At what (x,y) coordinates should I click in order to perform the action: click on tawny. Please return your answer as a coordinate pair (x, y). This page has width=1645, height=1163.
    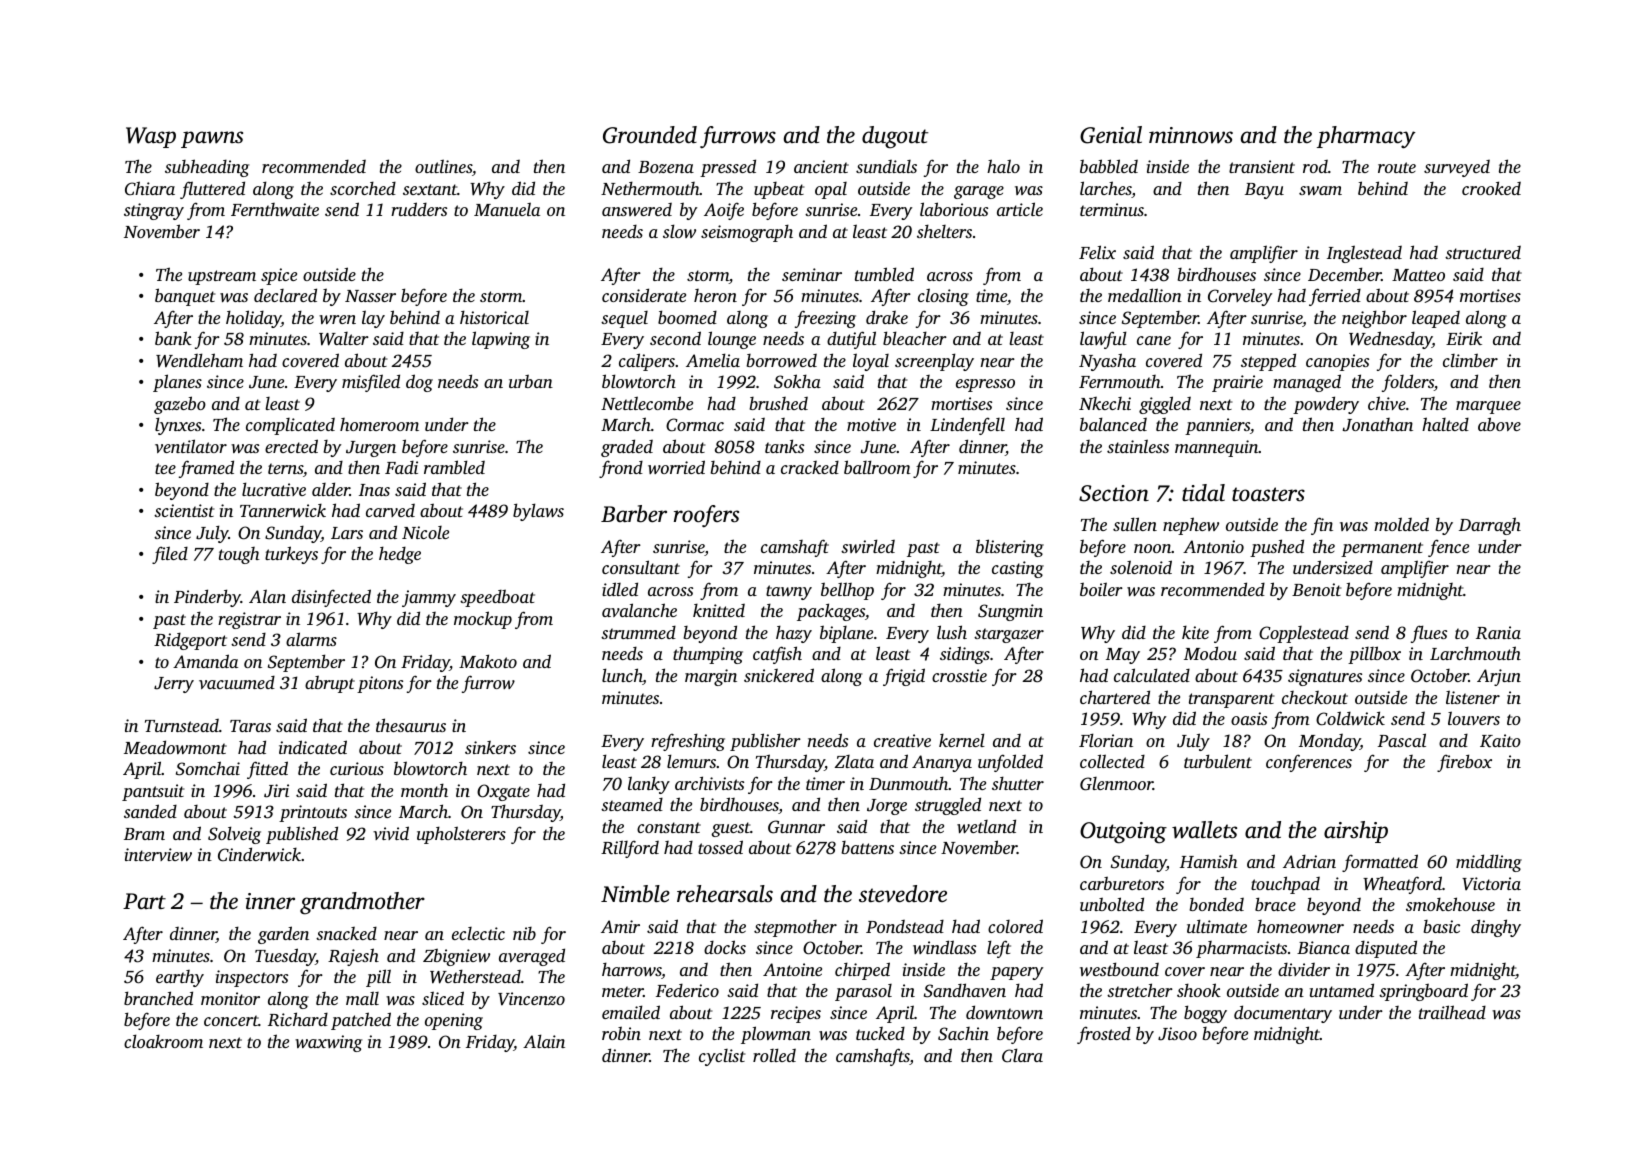
    Looking at the image, I should click on (789, 592).
